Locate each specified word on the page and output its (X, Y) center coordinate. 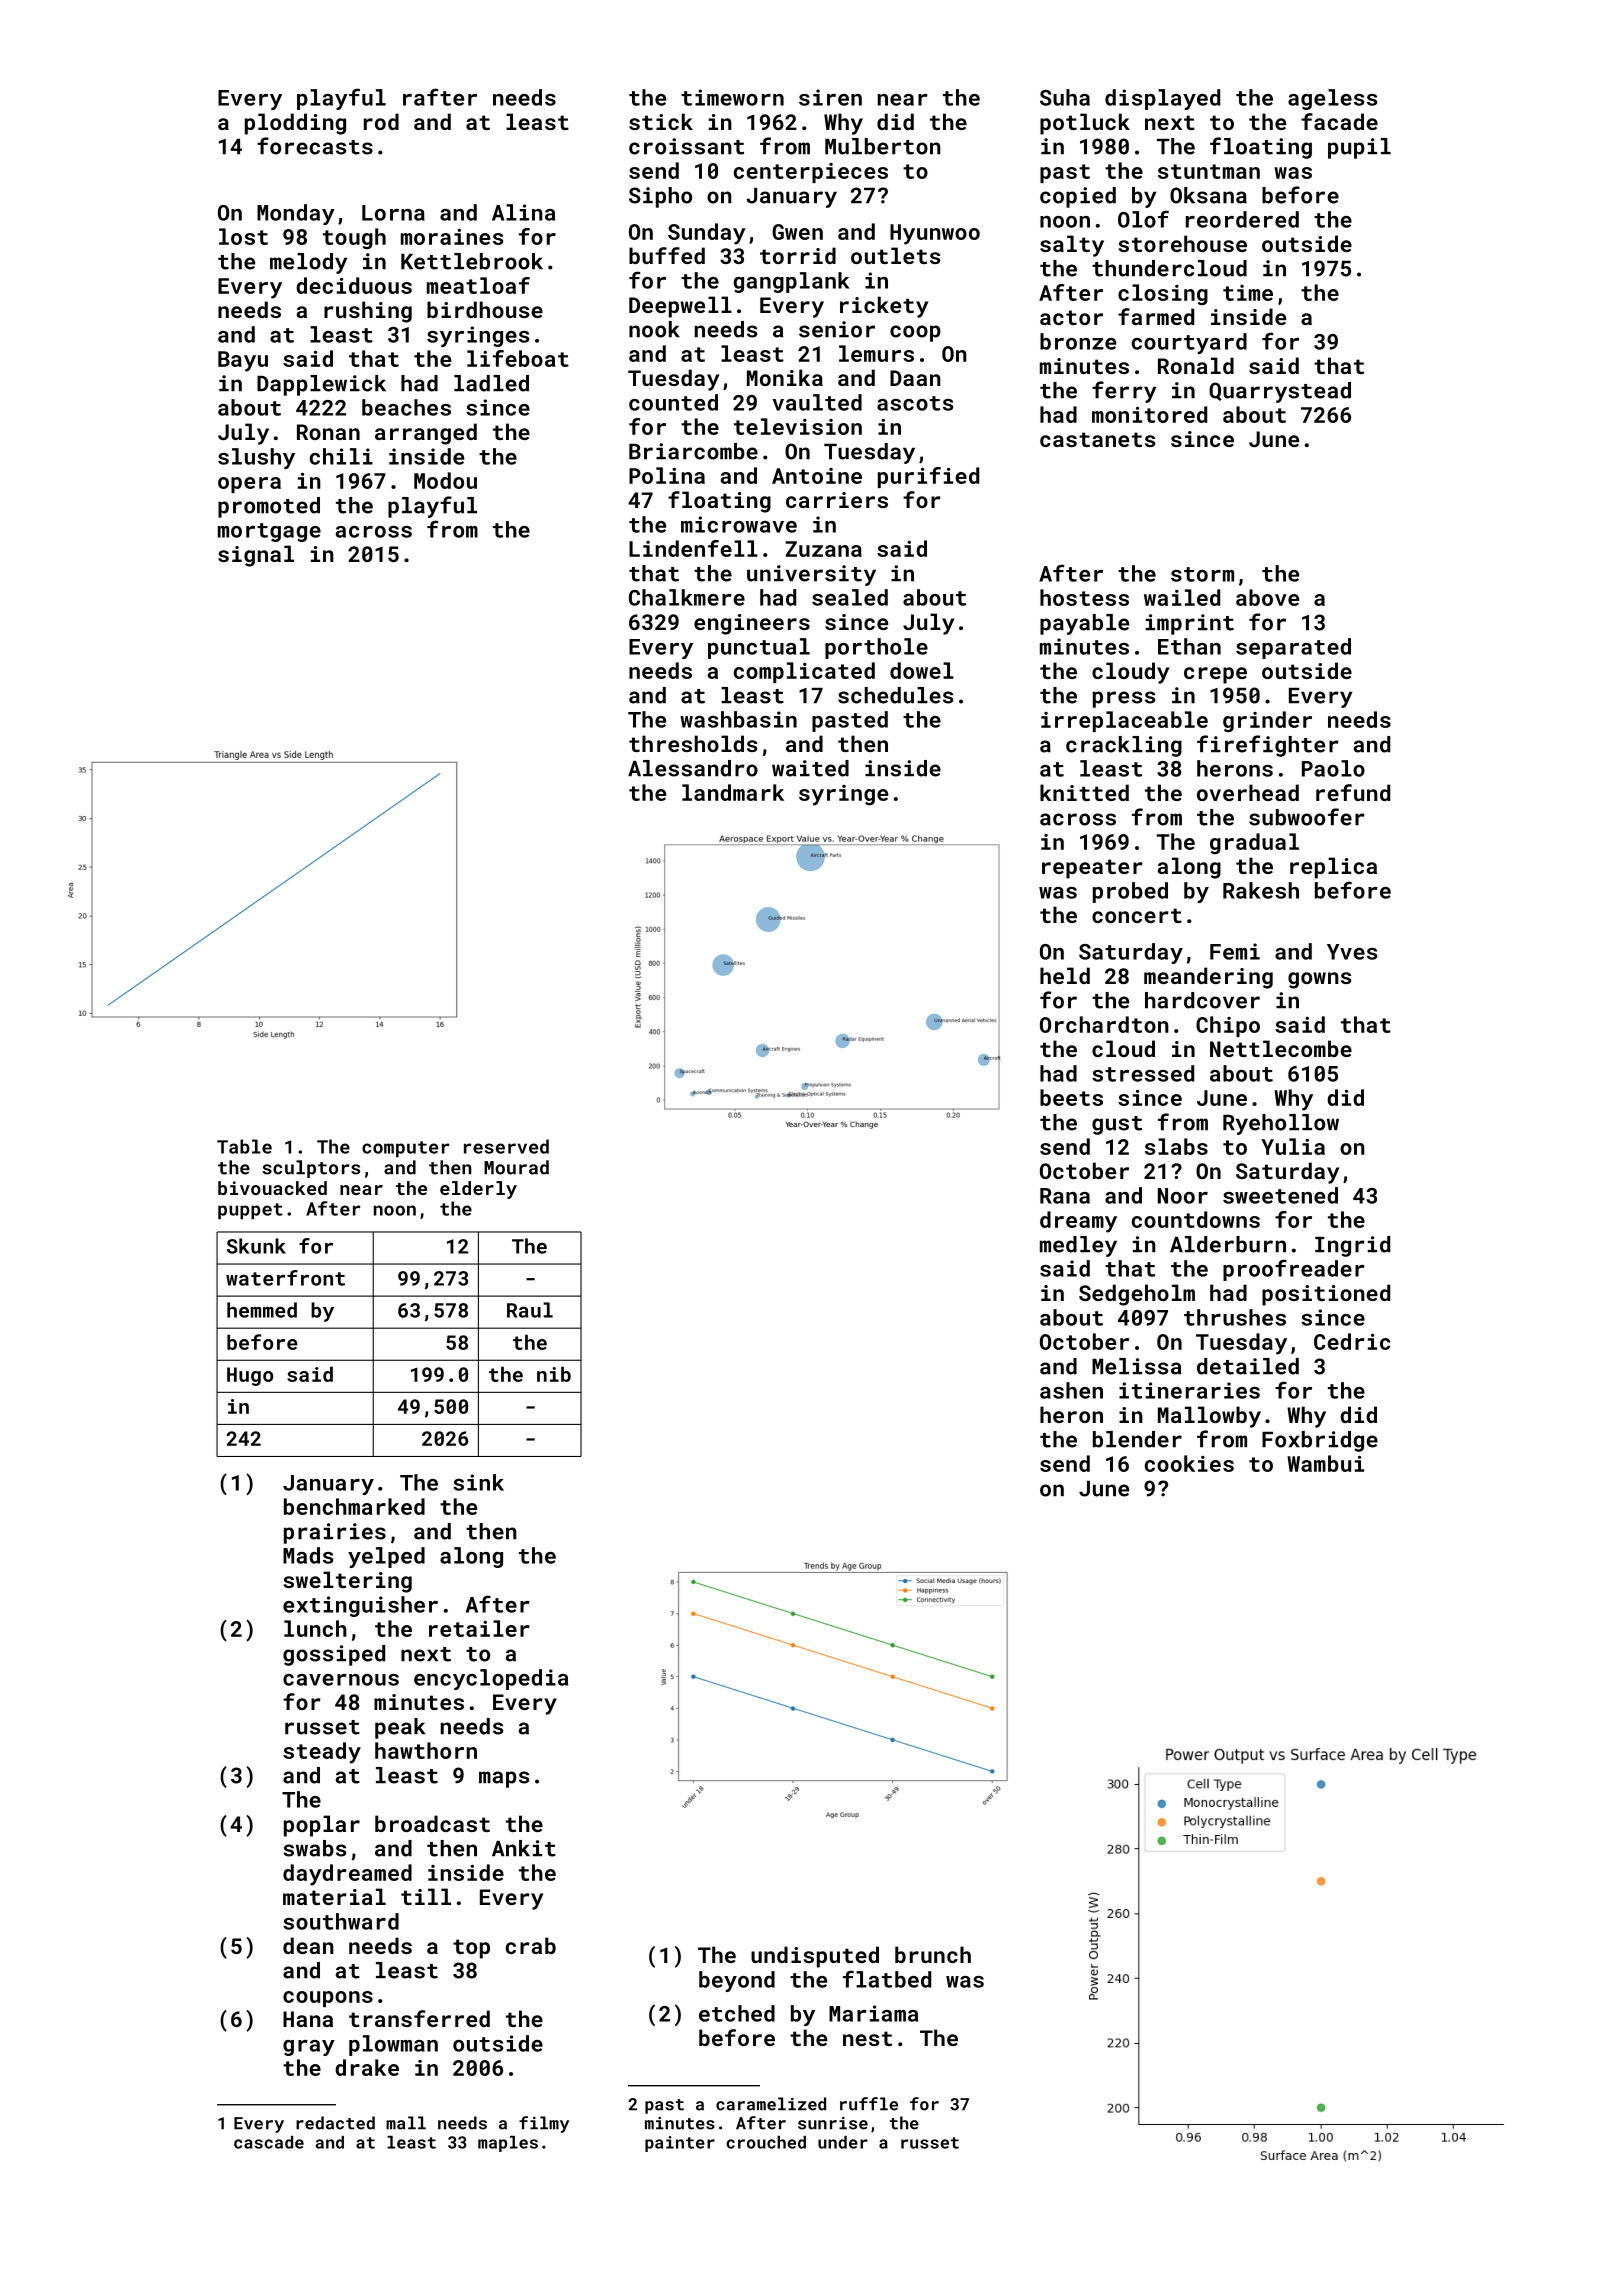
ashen (1071, 1390)
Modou (445, 480)
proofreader (1294, 1270)
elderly (478, 1190)
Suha (1065, 97)
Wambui (1325, 1463)
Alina (523, 212)
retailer (479, 1628)
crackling (1124, 746)
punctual (759, 648)
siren (830, 97)
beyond (737, 1981)
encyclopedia (491, 1679)
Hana (308, 2019)
